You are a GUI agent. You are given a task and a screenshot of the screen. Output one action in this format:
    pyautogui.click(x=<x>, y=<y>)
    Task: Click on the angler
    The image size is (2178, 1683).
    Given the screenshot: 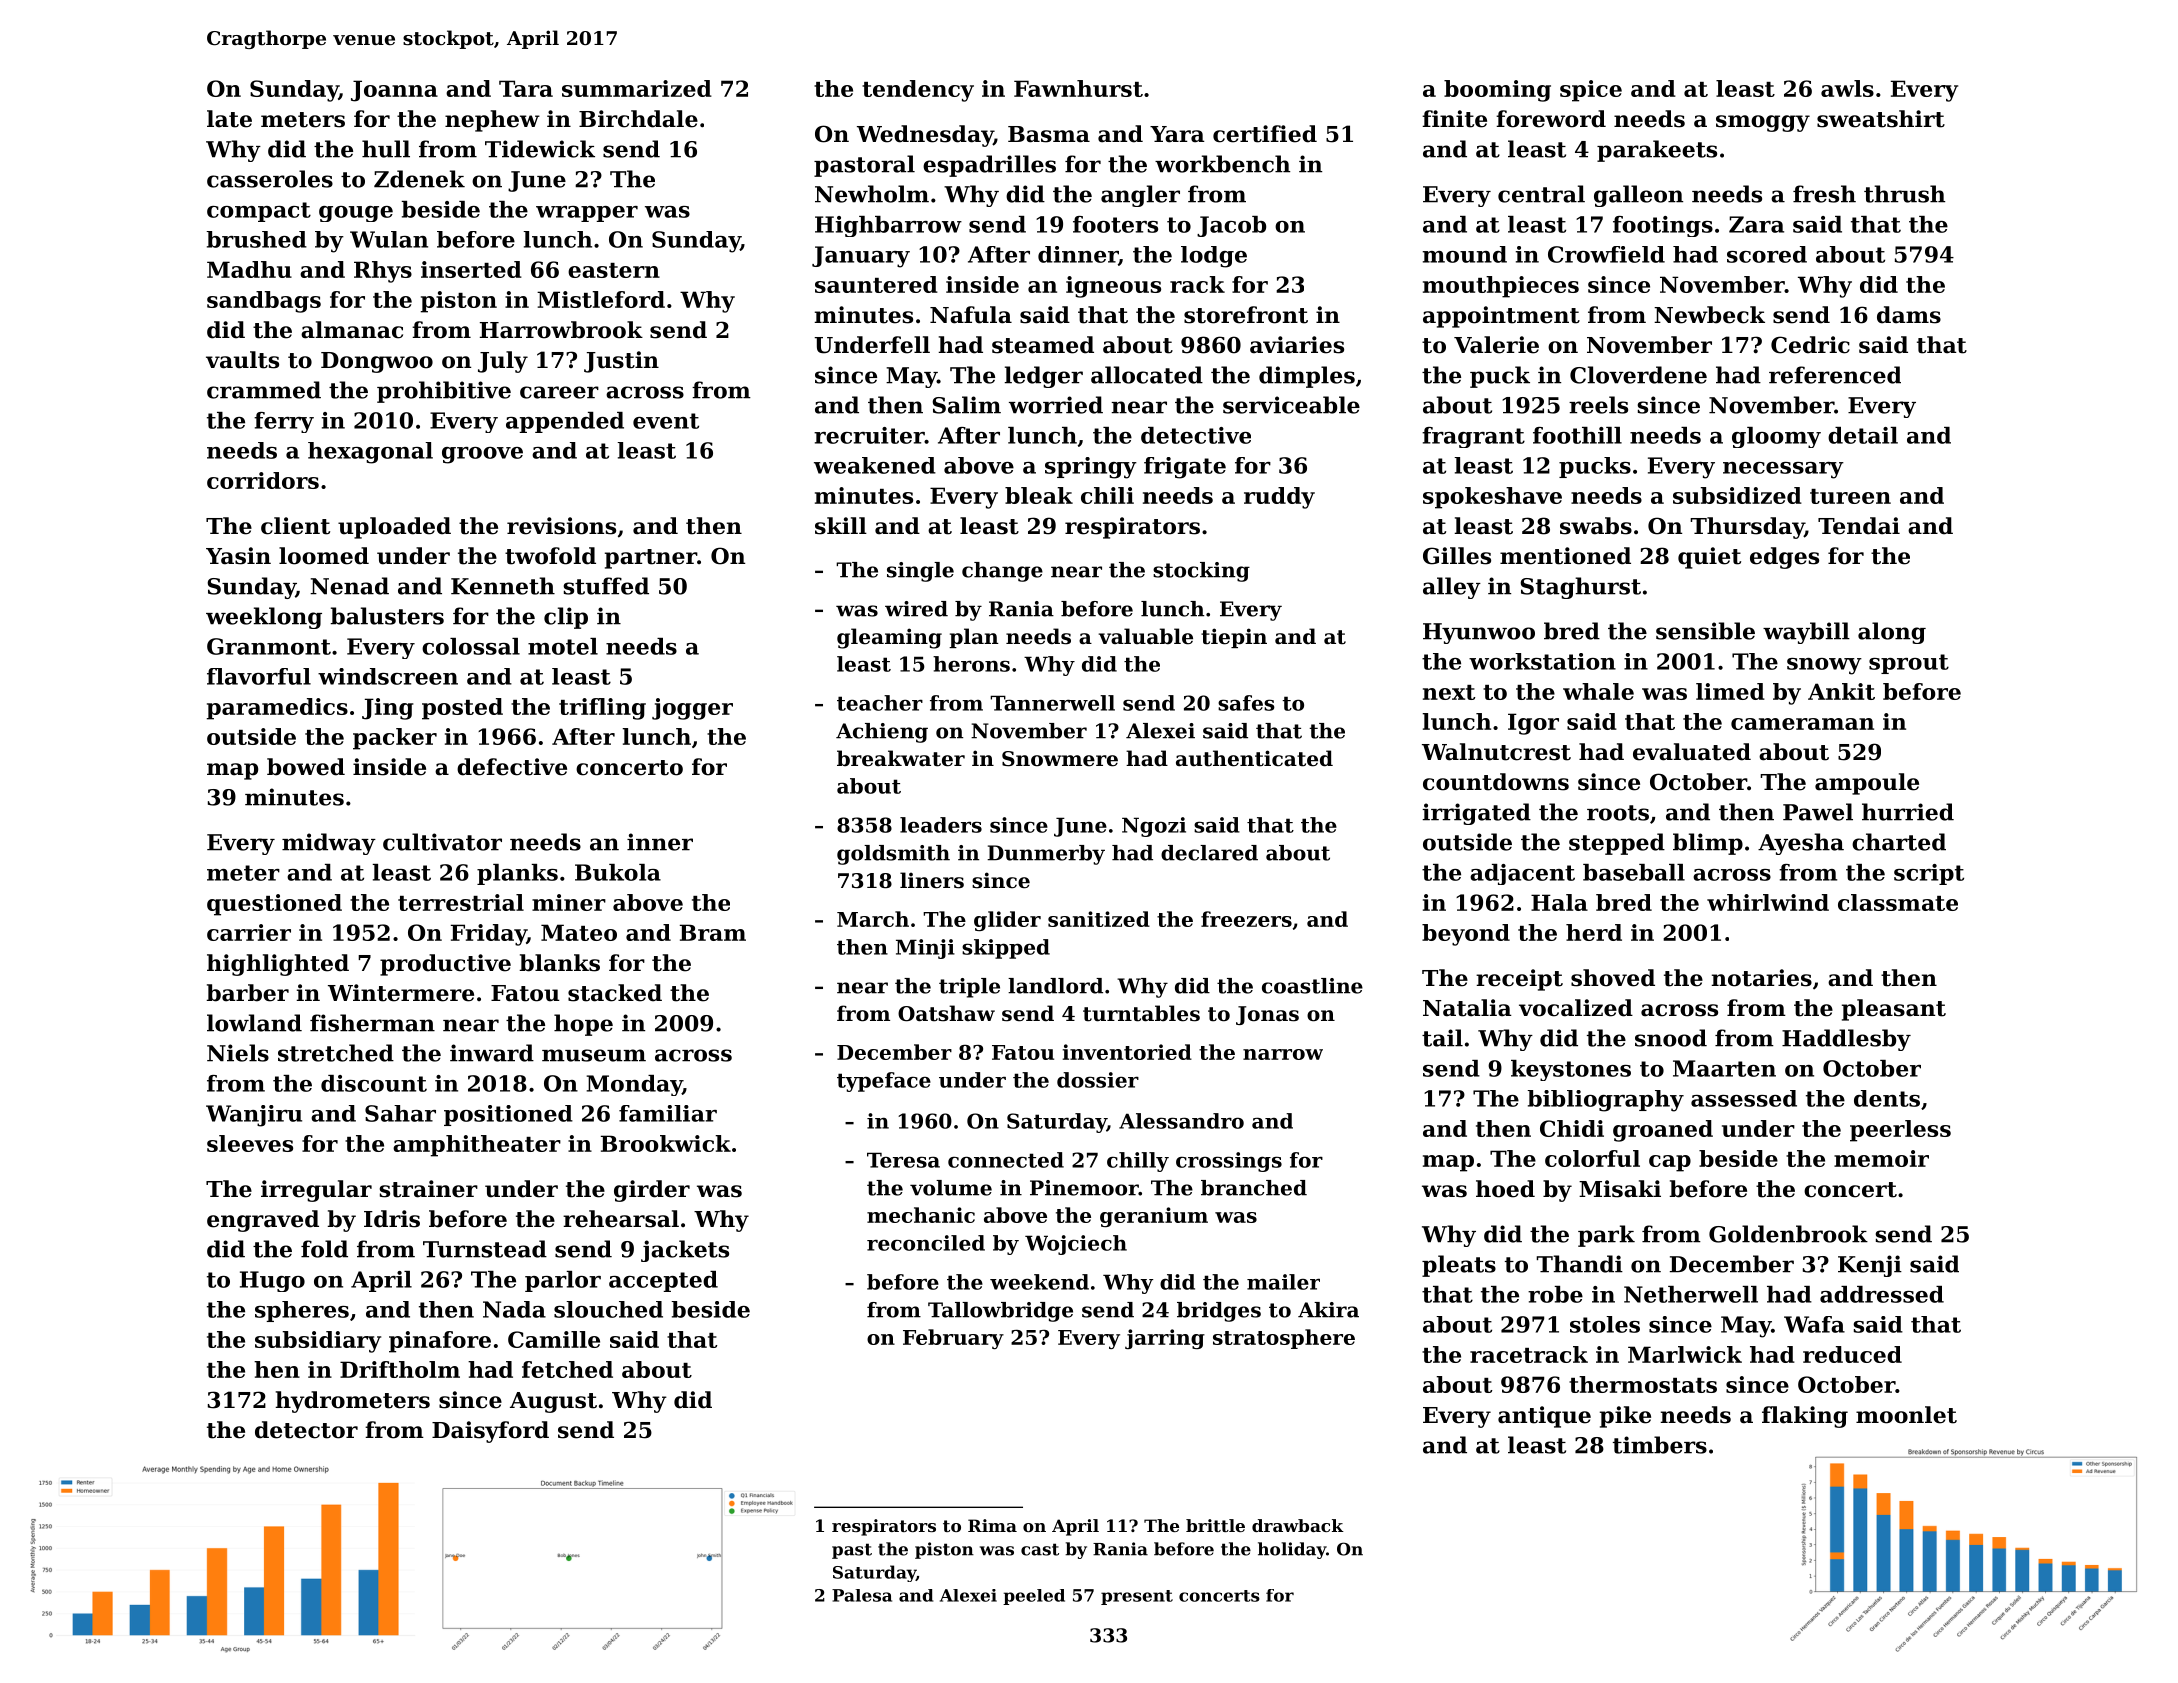 What is the action you would take?
    pyautogui.click(x=1140, y=196)
